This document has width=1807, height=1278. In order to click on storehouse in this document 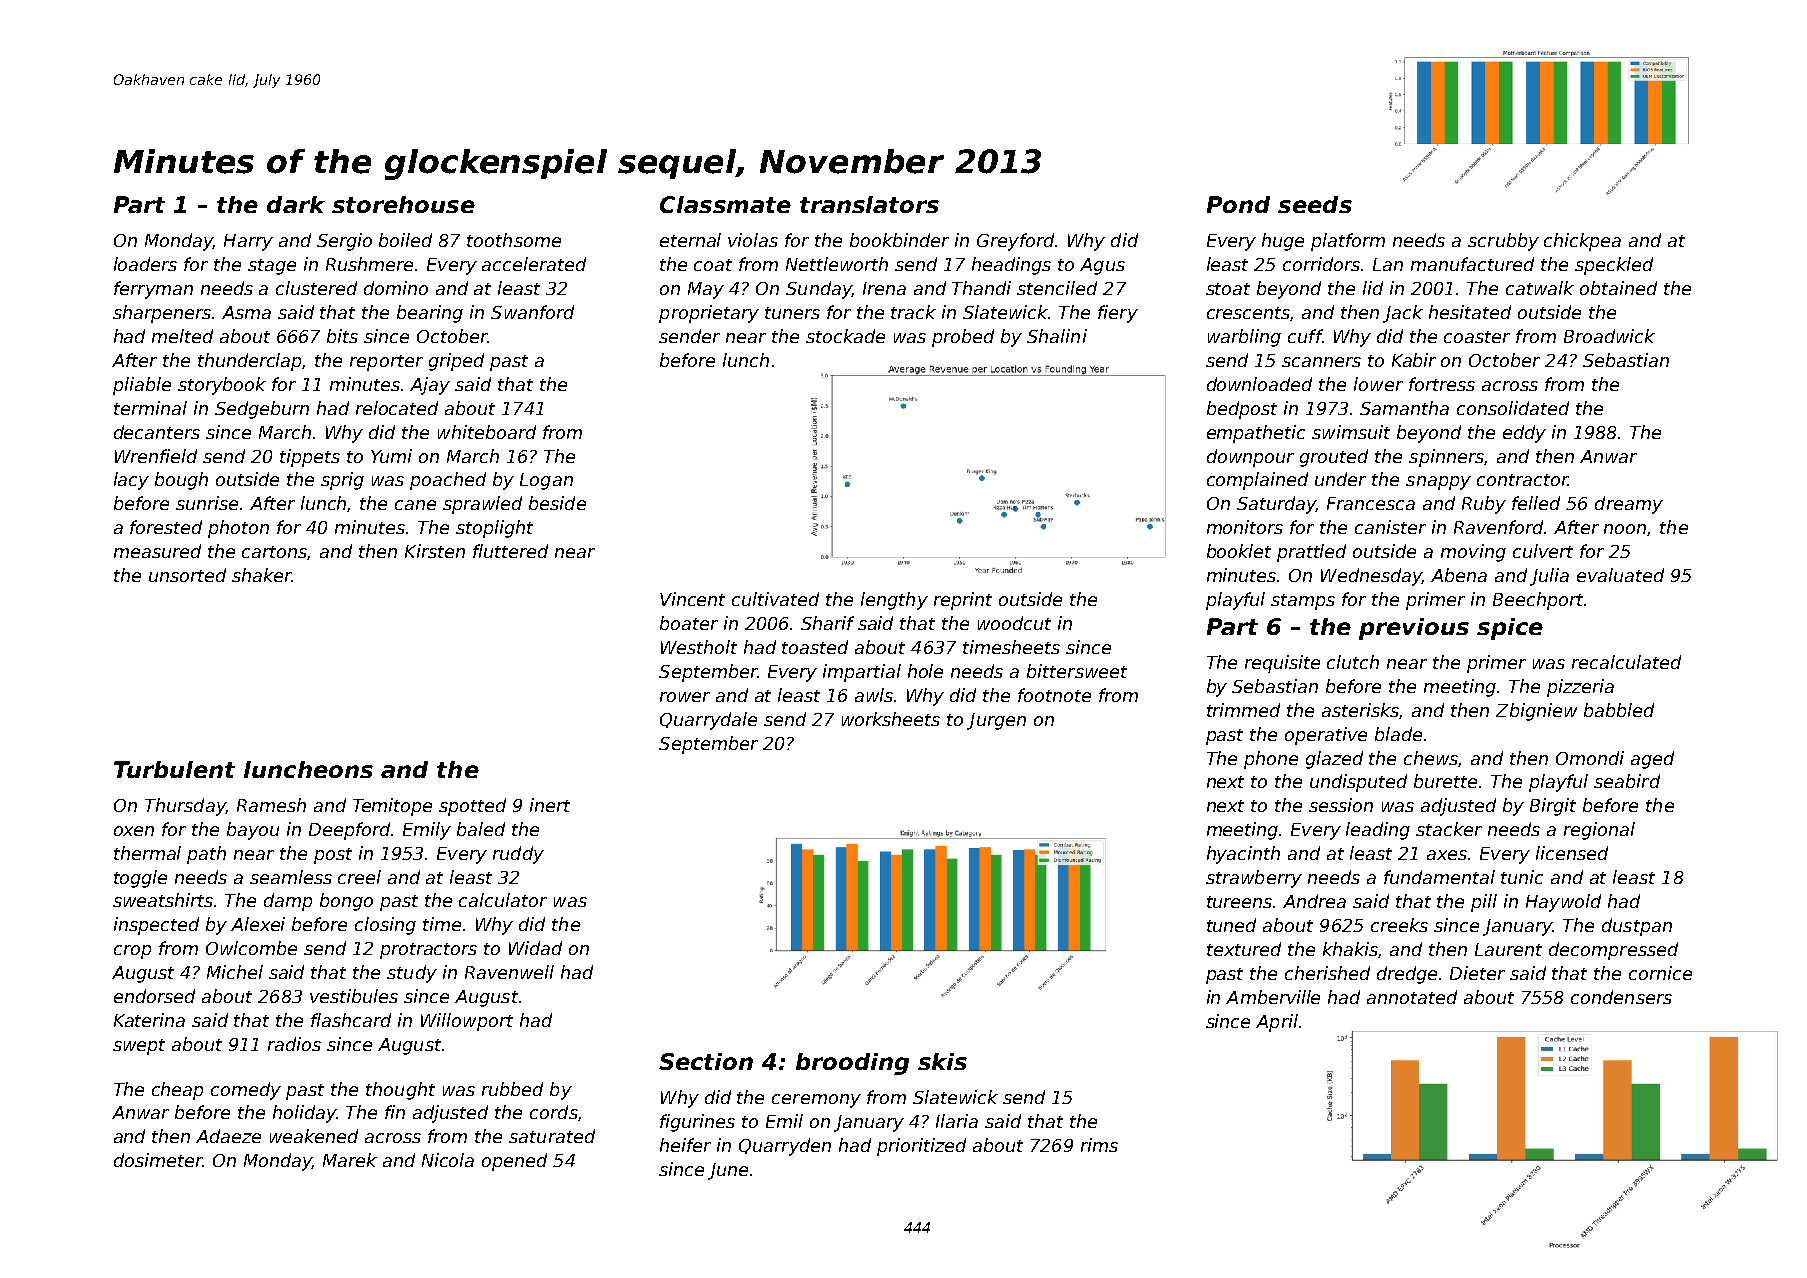, I will do `click(403, 204)`.
